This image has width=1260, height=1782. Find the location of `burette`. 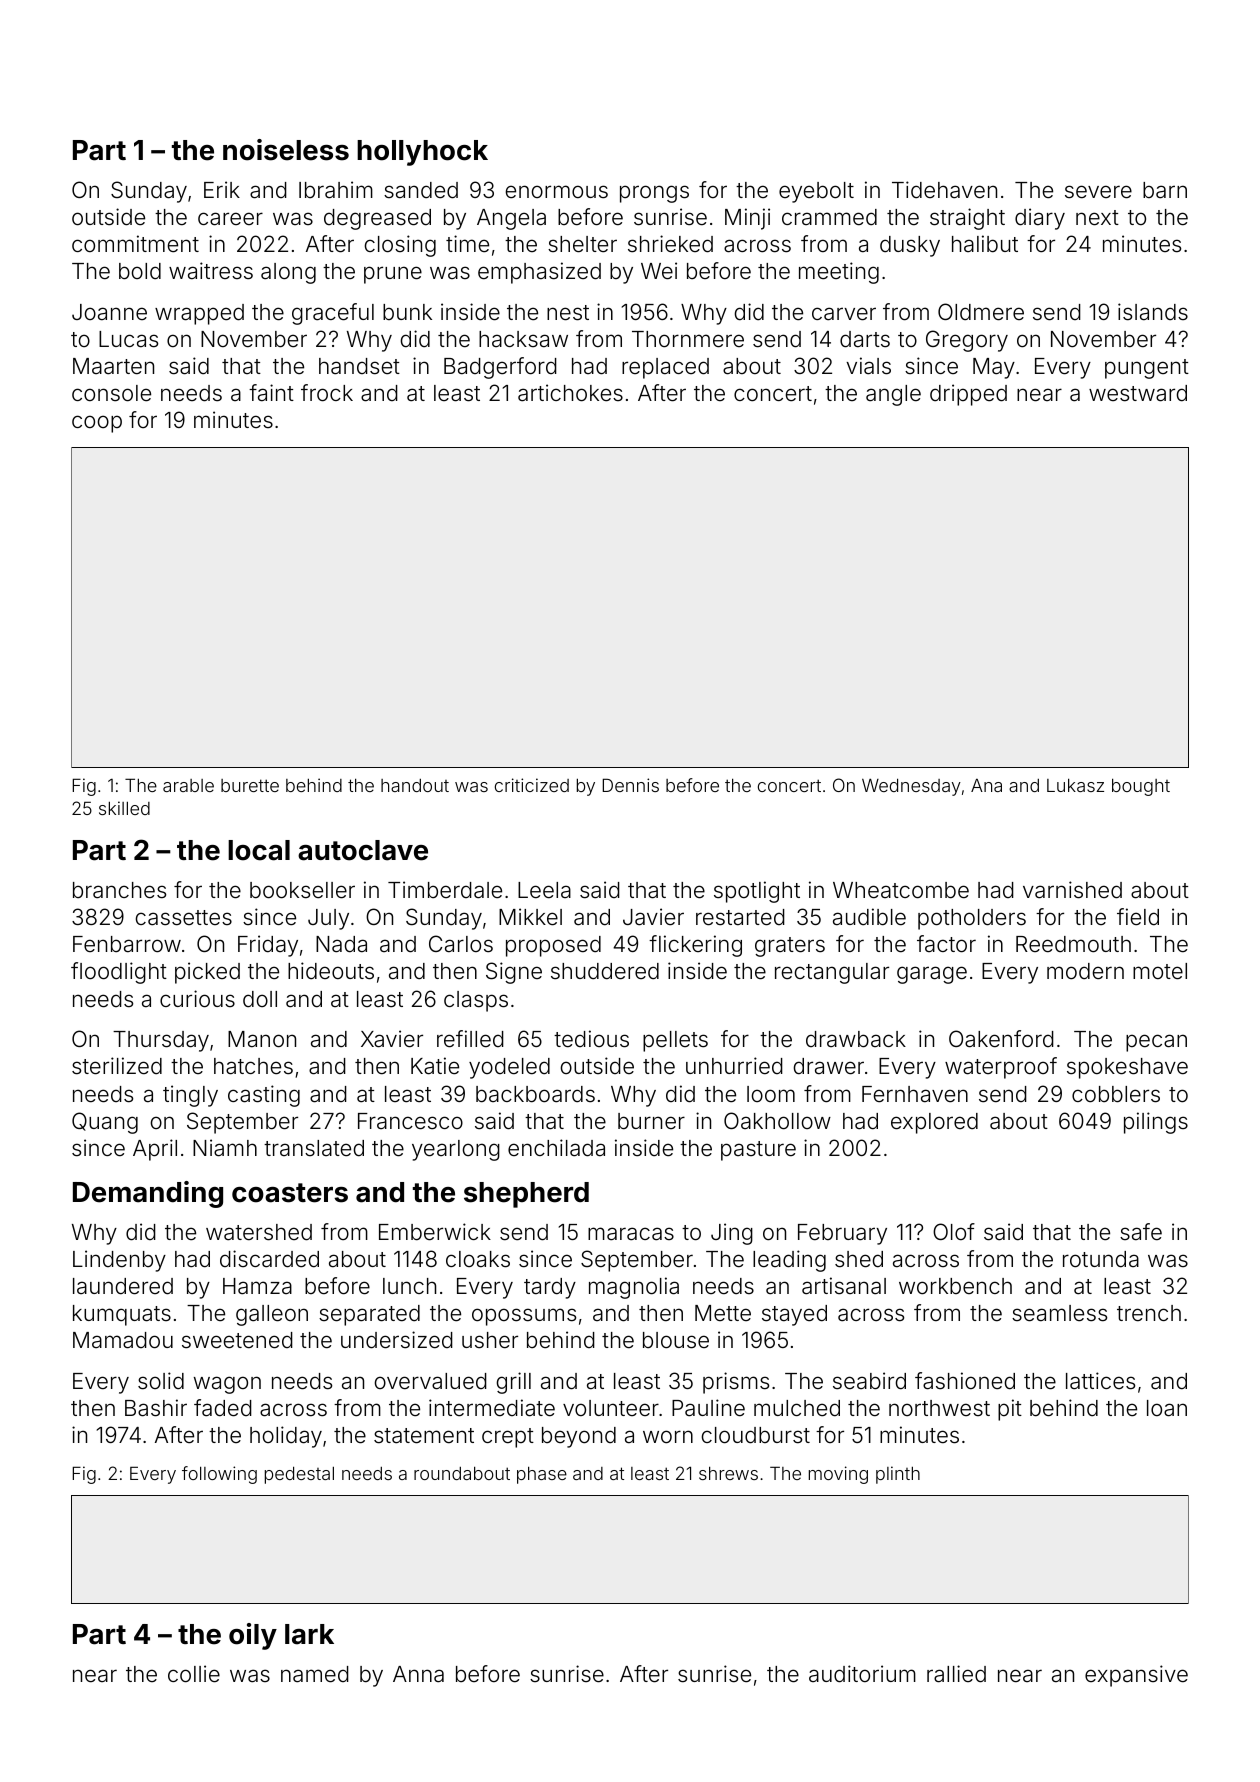

burette is located at coordinates (250, 785).
